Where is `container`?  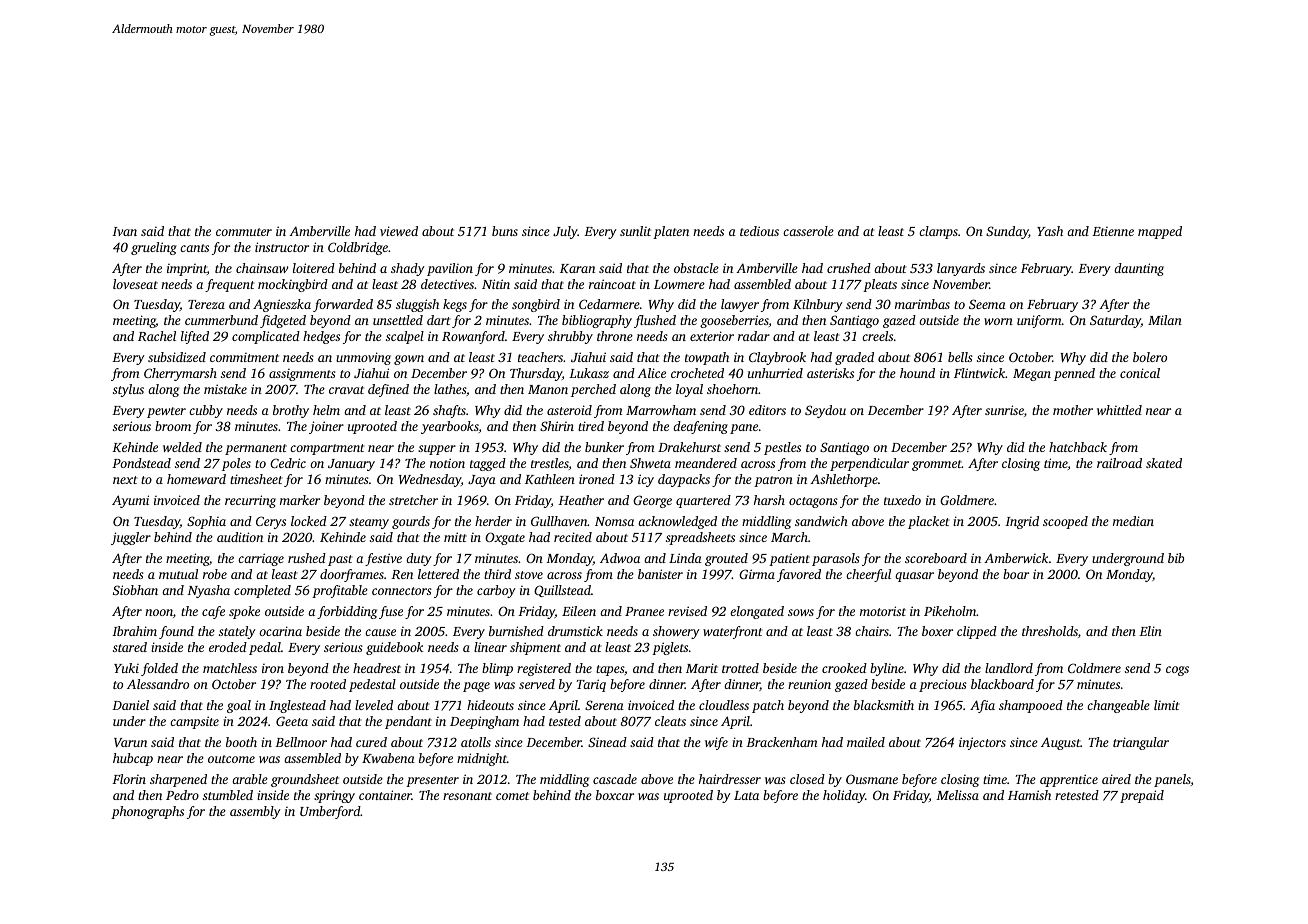
container is located at coordinates (385, 795).
